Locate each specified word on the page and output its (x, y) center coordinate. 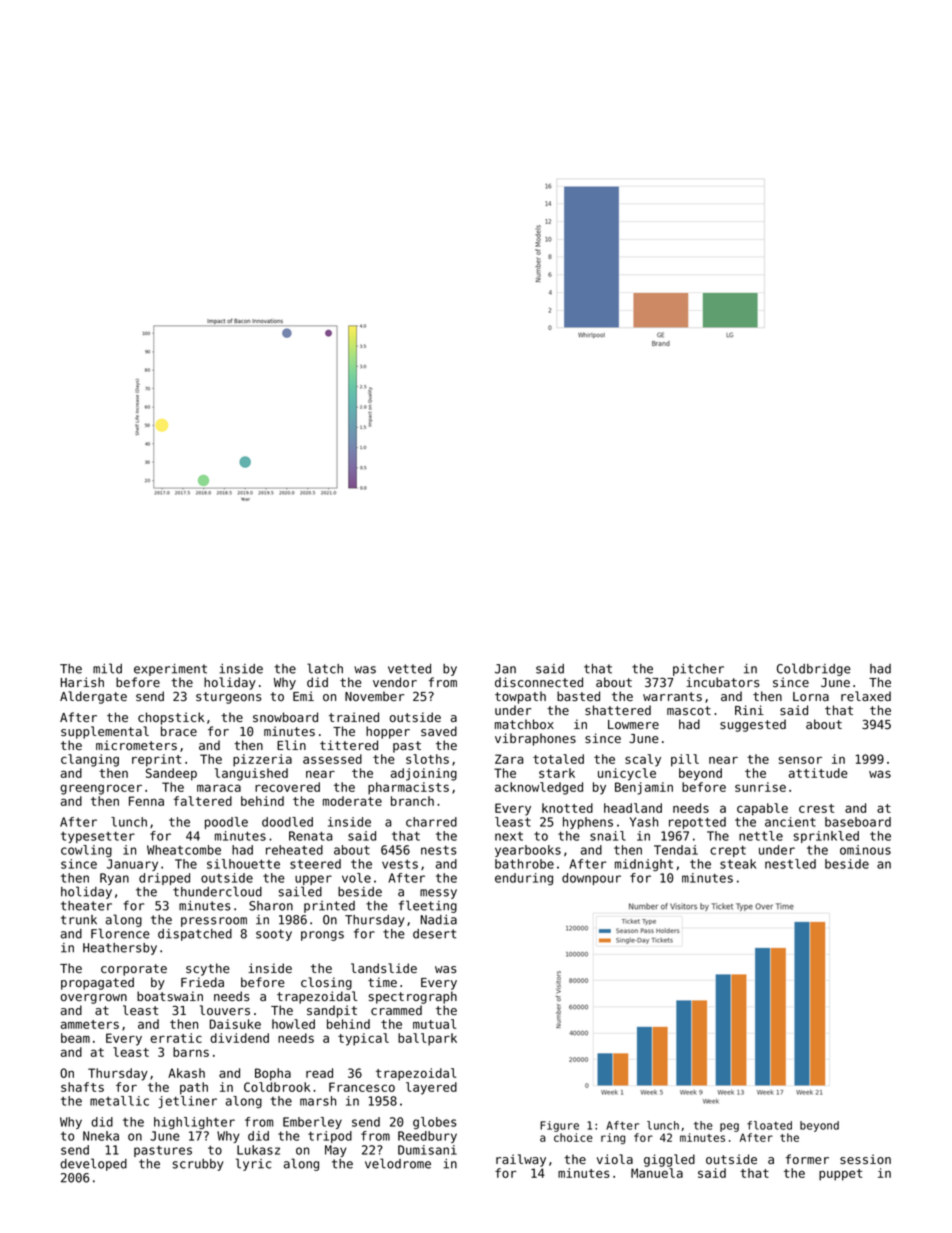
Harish (82, 682)
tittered (349, 745)
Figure (559, 1126)
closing (326, 983)
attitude (818, 773)
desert (434, 934)
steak (738, 864)
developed (93, 1164)
